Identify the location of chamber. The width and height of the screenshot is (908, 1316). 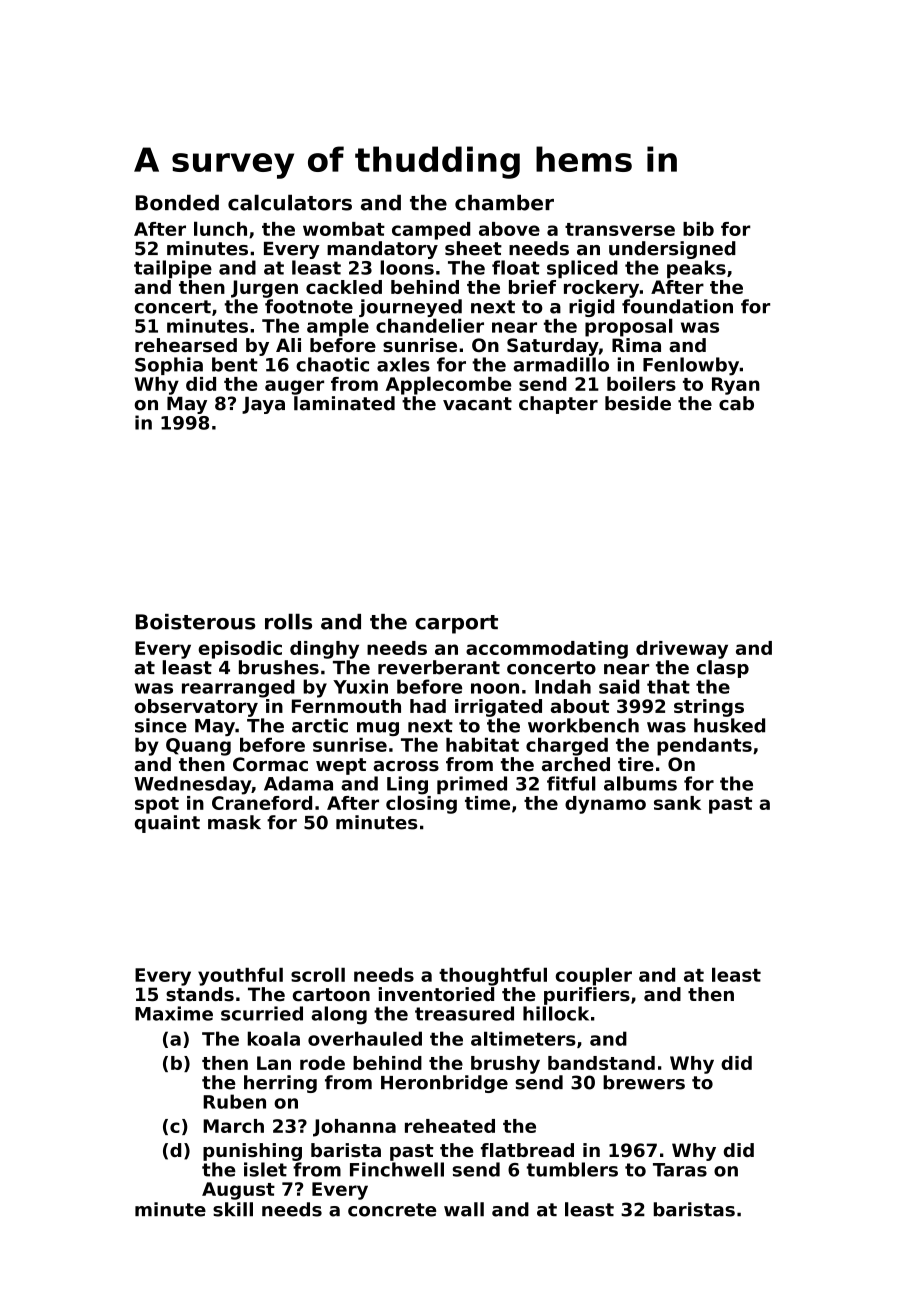
(504, 203).
